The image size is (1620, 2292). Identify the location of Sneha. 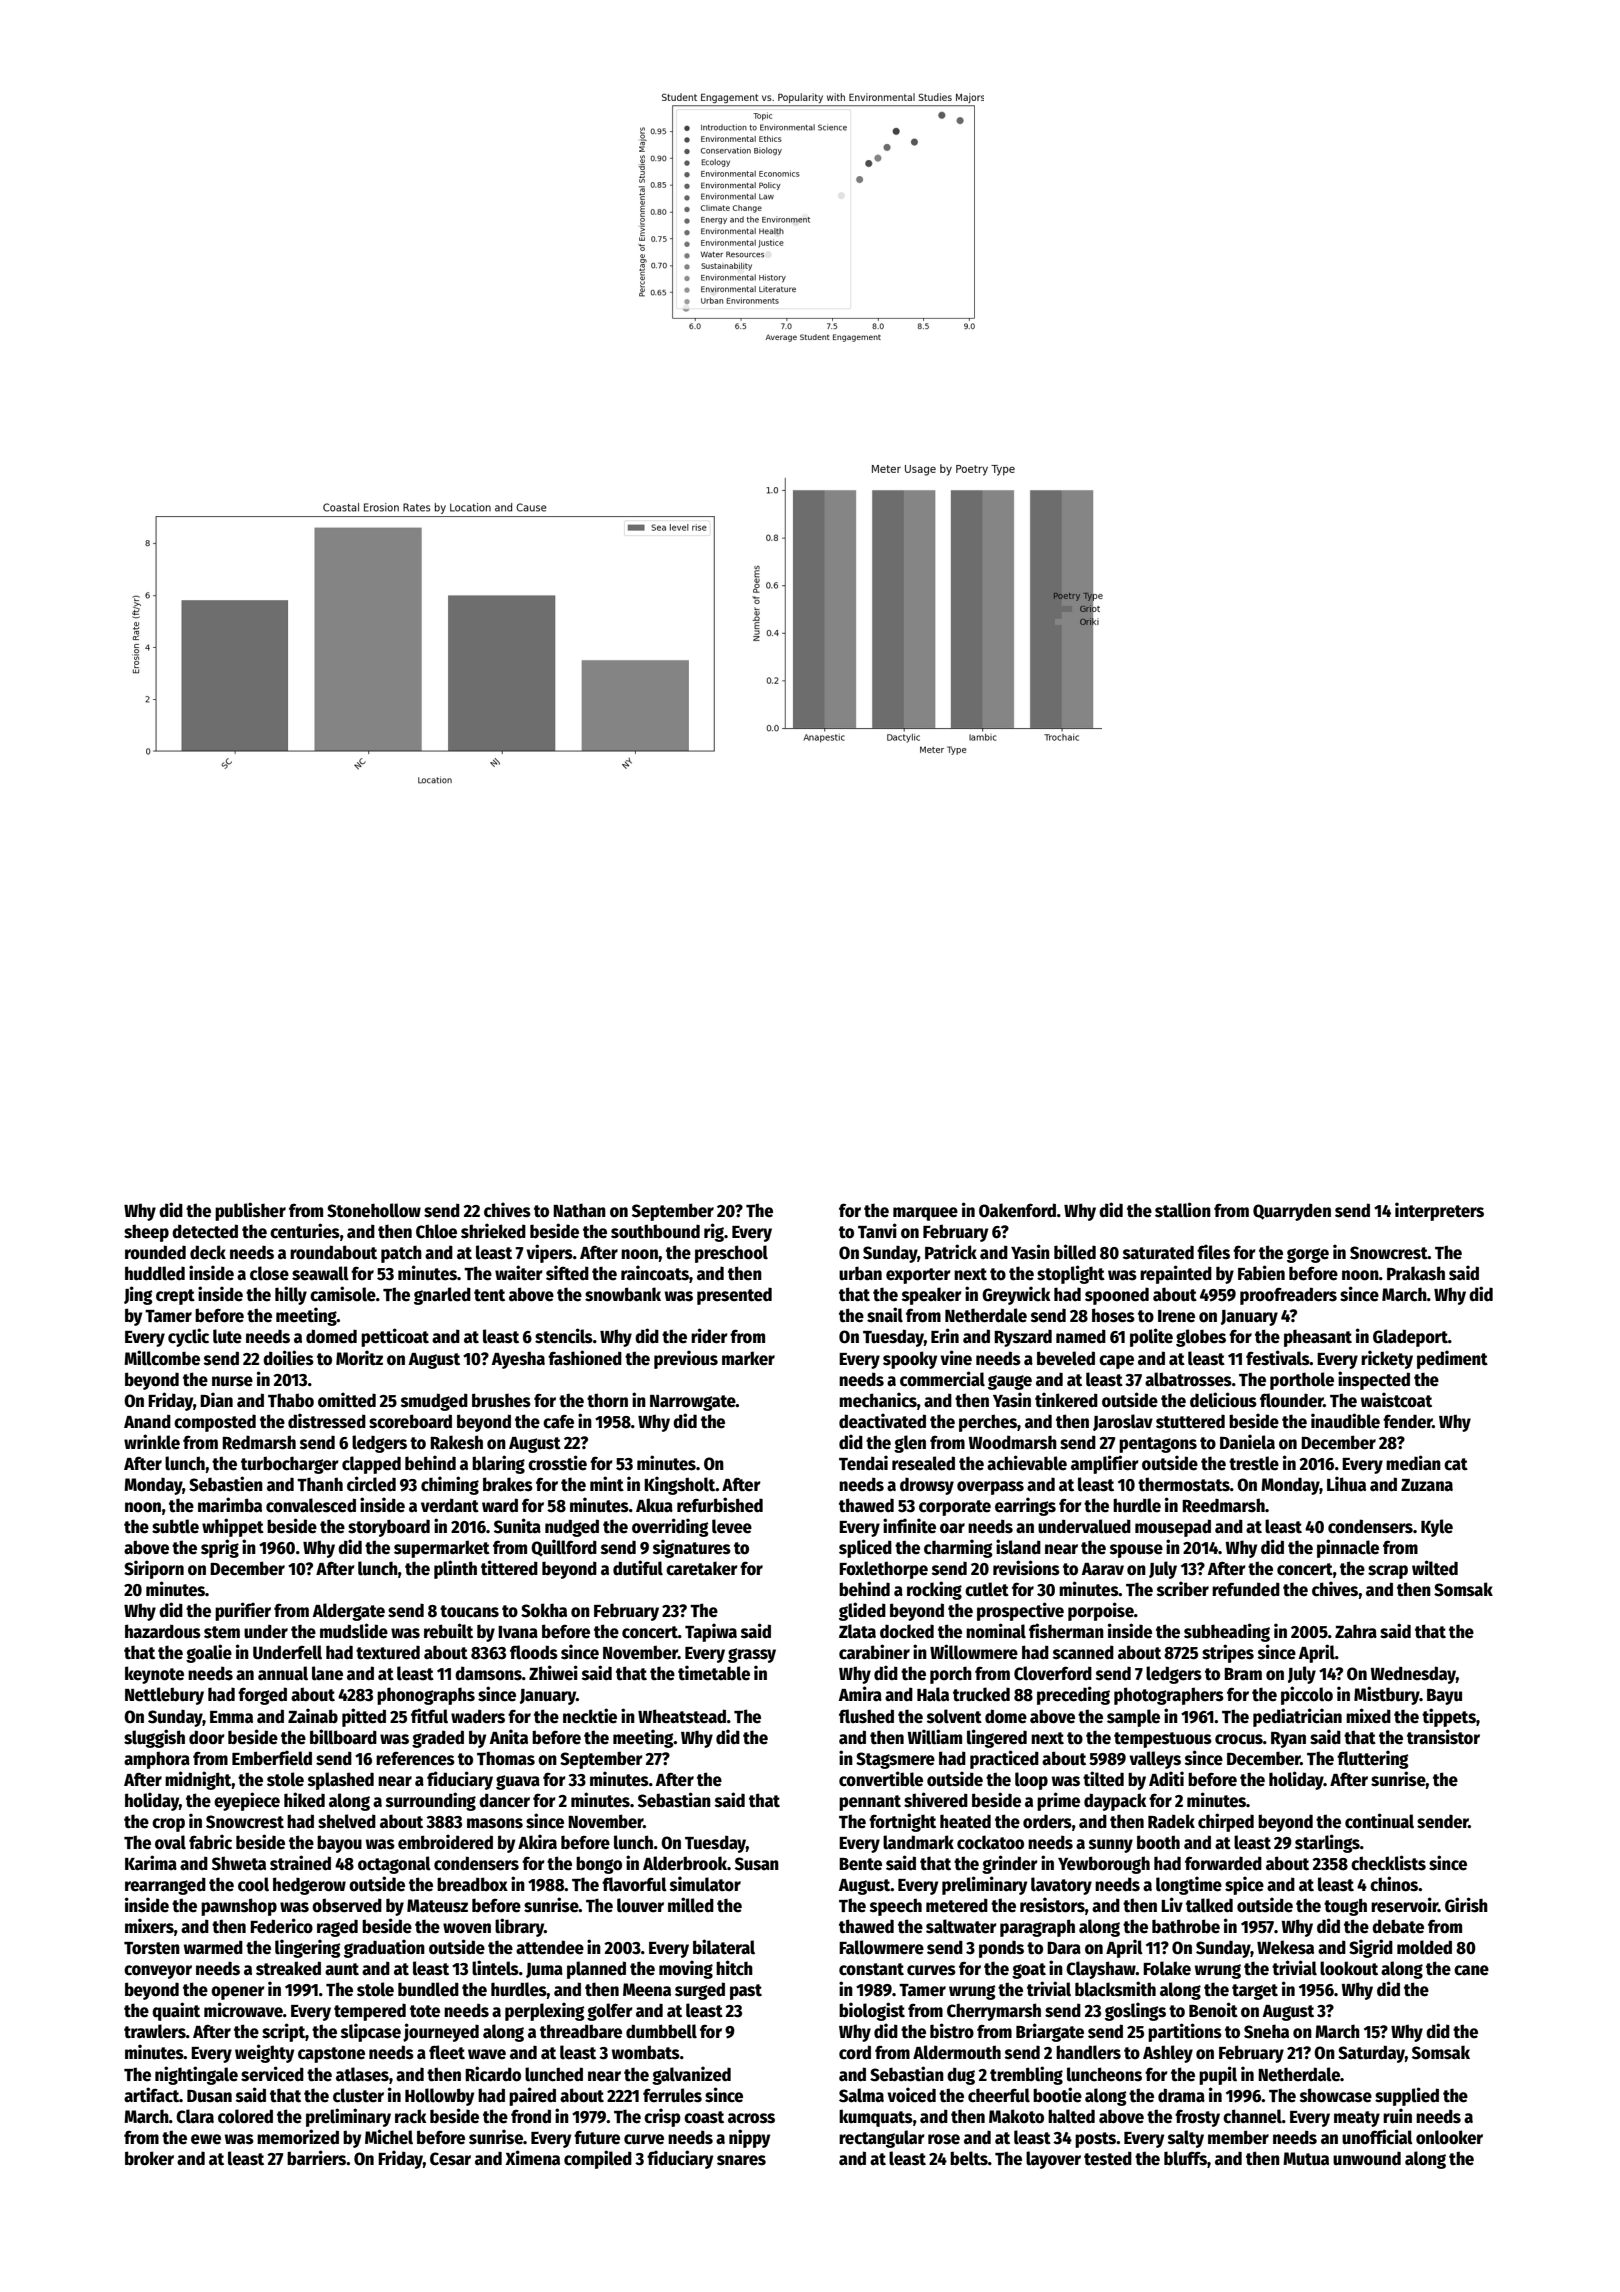
(1266, 2031).
